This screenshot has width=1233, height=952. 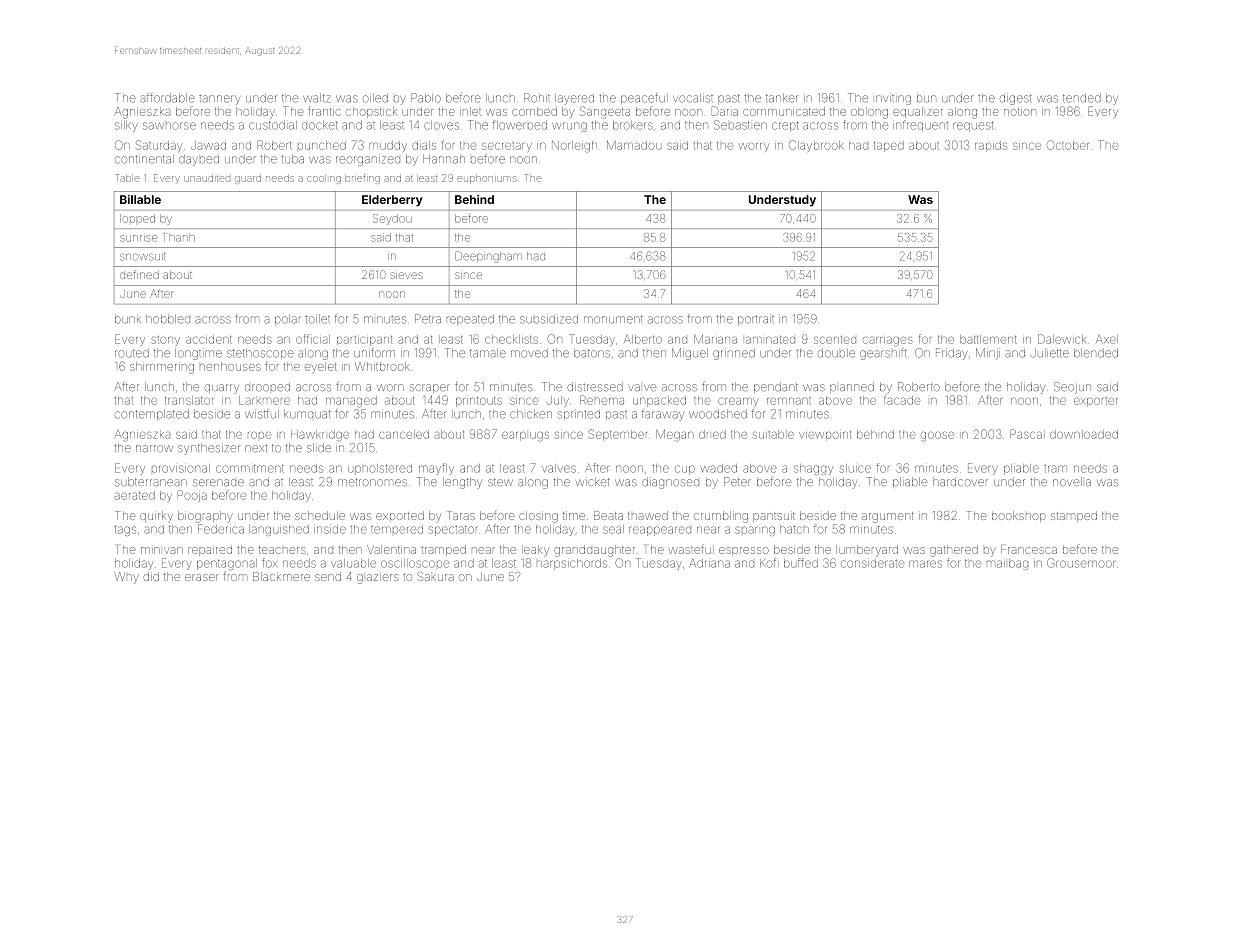 I want to click on affordable, so click(x=167, y=98).
